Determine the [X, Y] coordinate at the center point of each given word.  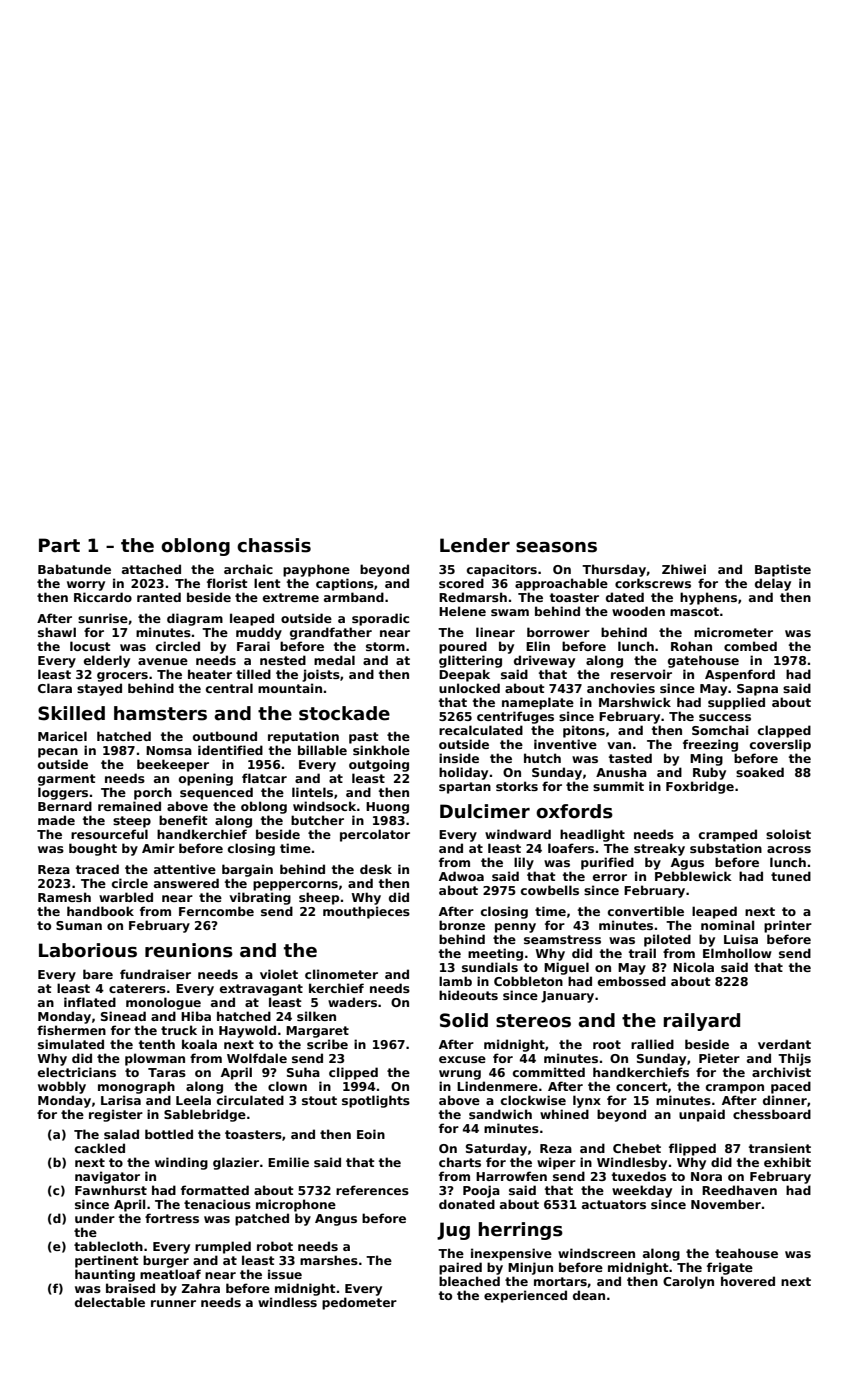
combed [750, 646]
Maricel [62, 736]
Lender [475, 545]
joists [321, 675]
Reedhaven [739, 1190]
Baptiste [783, 570]
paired [460, 1268]
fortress [172, 1218]
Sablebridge [205, 1115]
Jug [453, 1231]
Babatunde [74, 569]
